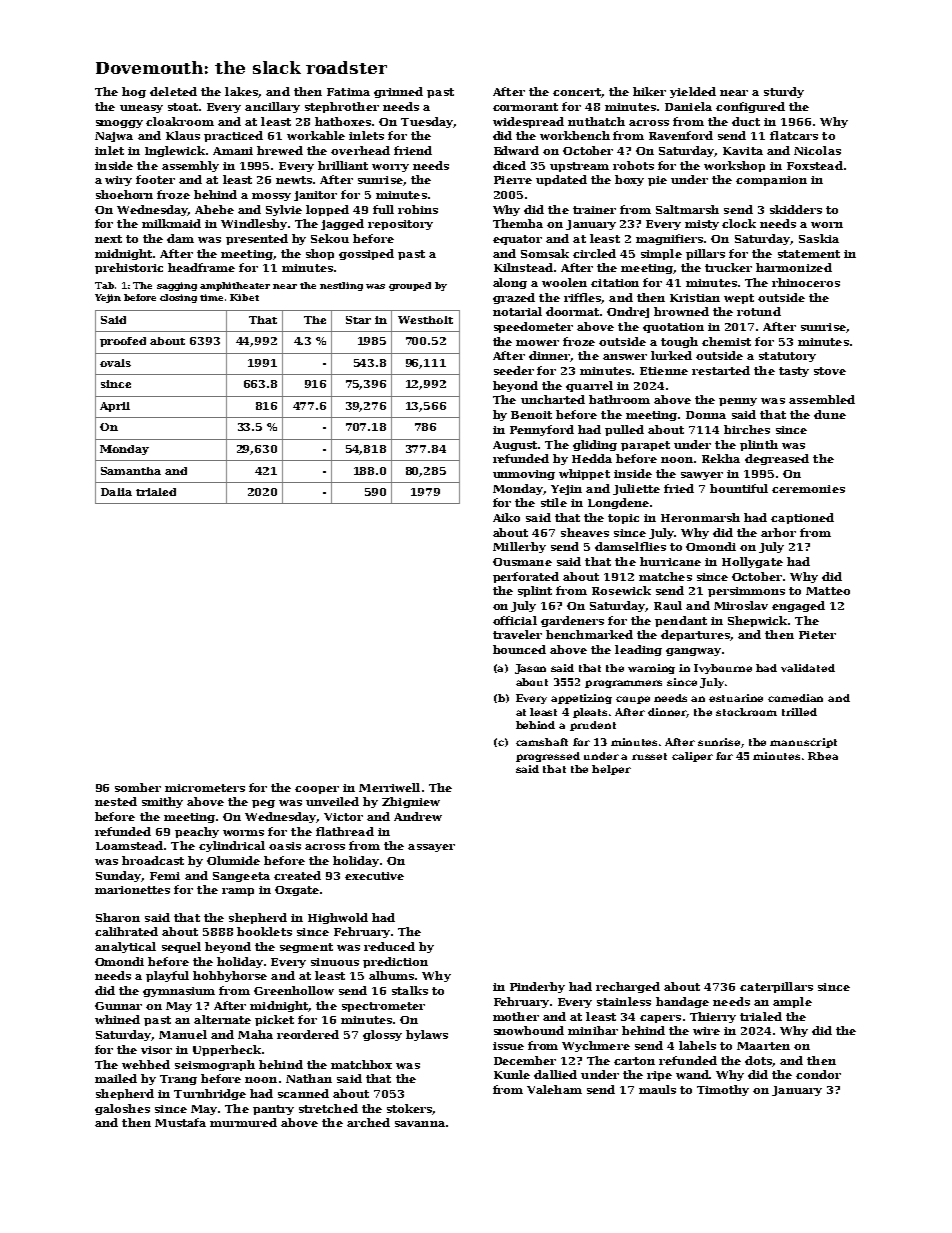  I want to click on ceremonies, so click(808, 489).
